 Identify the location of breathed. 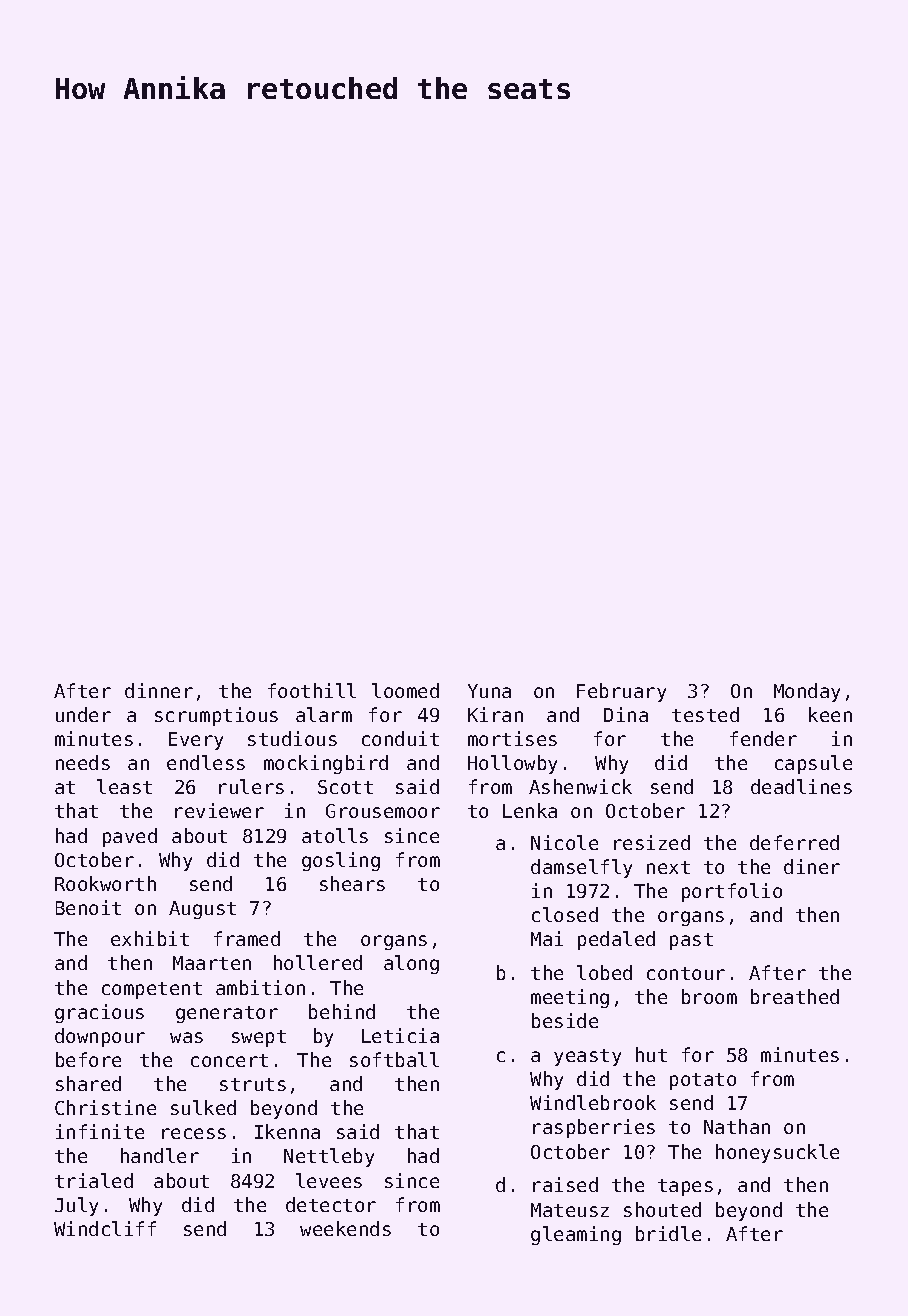
(795, 996).
